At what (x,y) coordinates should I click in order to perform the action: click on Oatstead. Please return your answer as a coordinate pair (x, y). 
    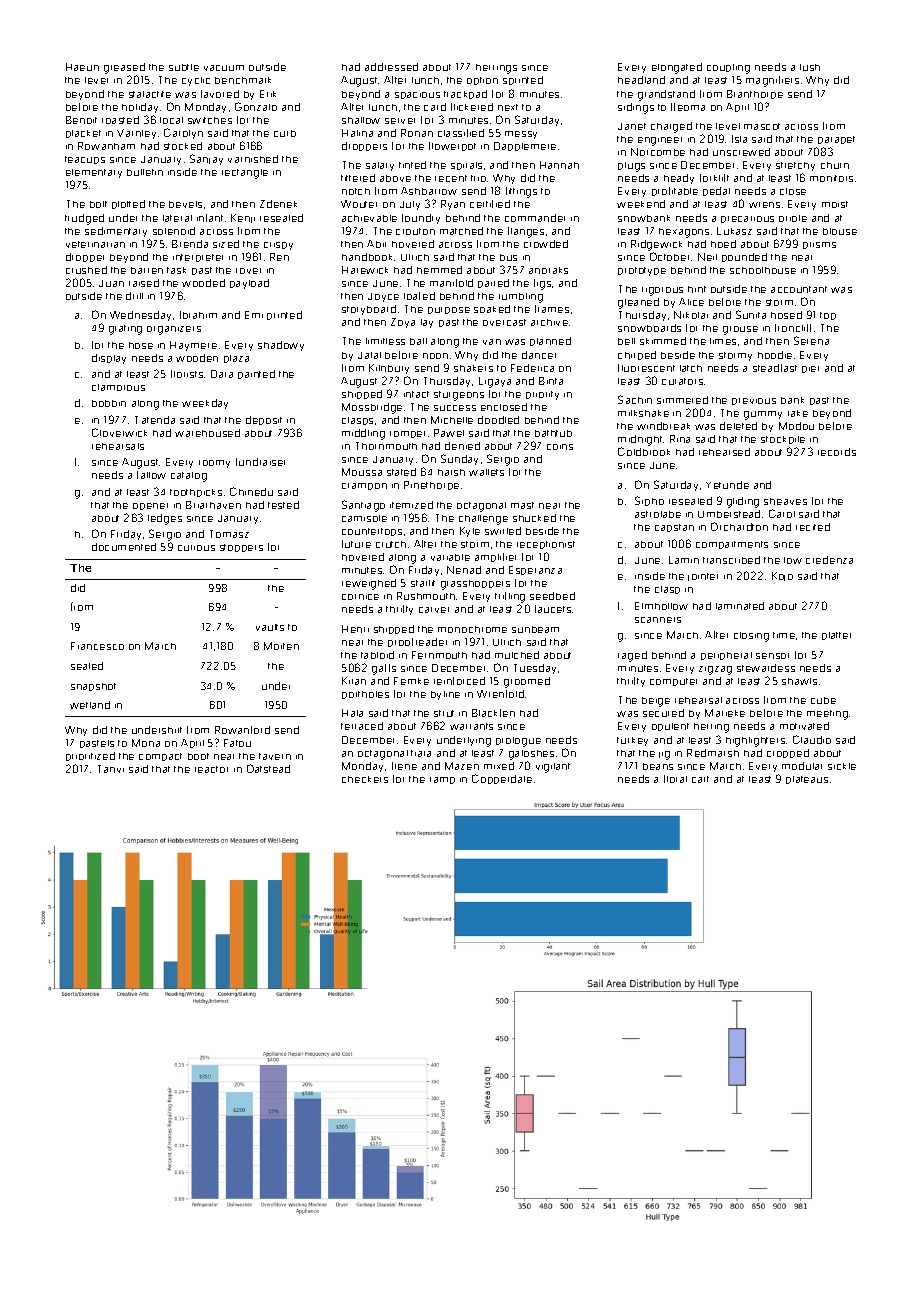
    Looking at the image, I should click on (268, 768).
